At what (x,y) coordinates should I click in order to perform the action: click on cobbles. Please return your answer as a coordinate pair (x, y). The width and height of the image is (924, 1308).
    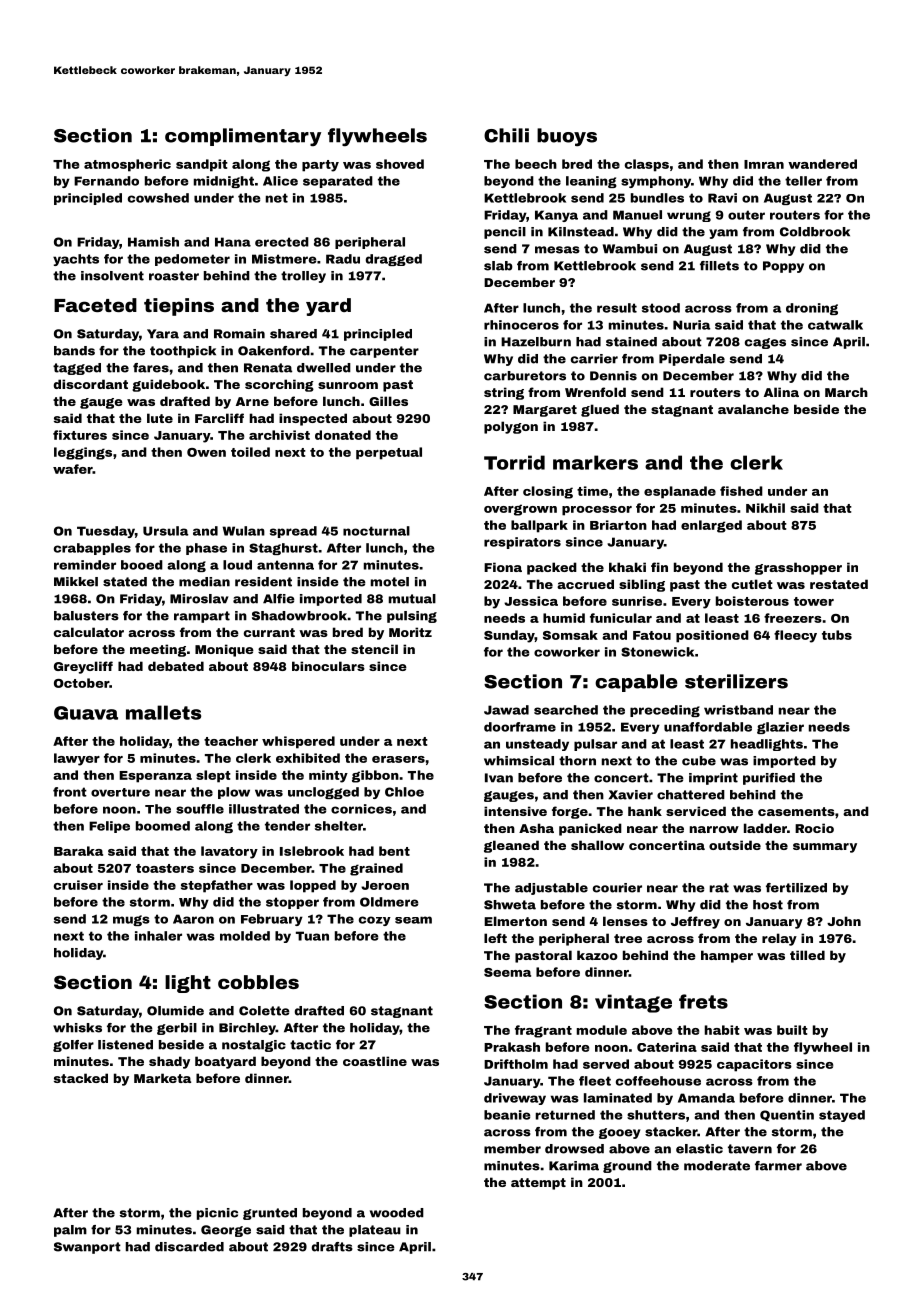
    Looking at the image, I should click on (258, 982).
